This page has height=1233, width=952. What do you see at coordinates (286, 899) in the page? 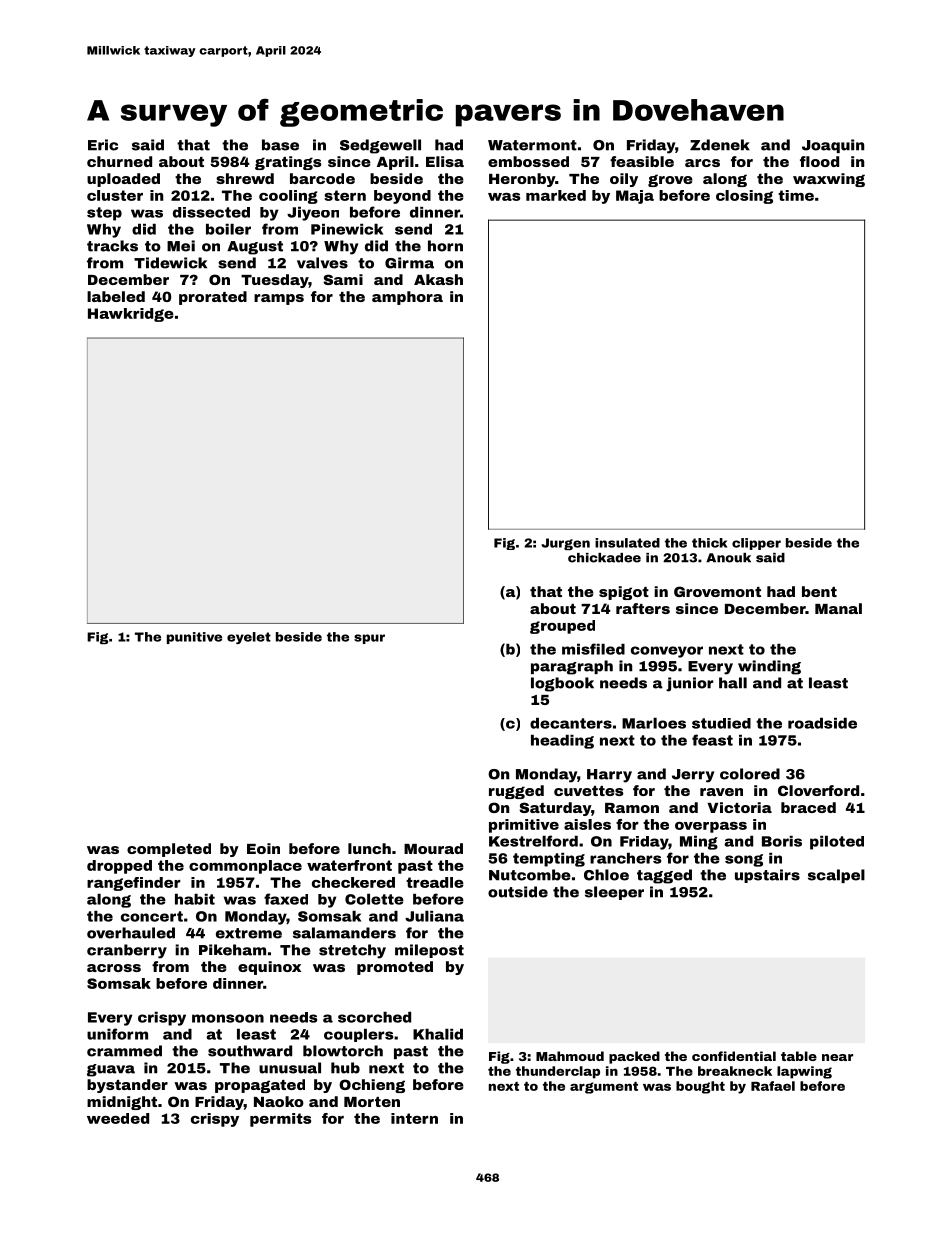
I see `faxed` at bounding box center [286, 899].
